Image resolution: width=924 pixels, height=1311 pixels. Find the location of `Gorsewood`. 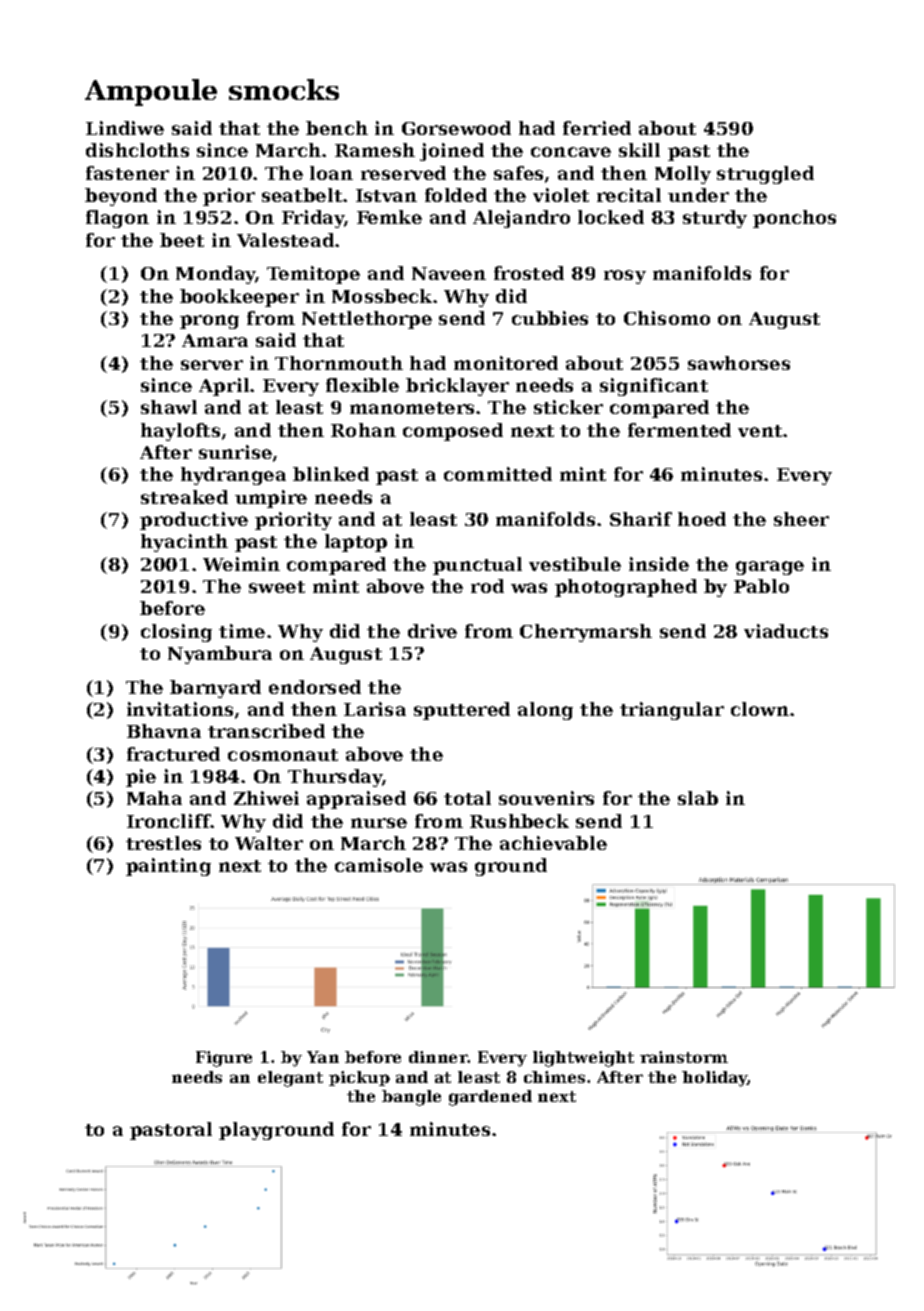

Gorsewood is located at coordinates (456, 128).
